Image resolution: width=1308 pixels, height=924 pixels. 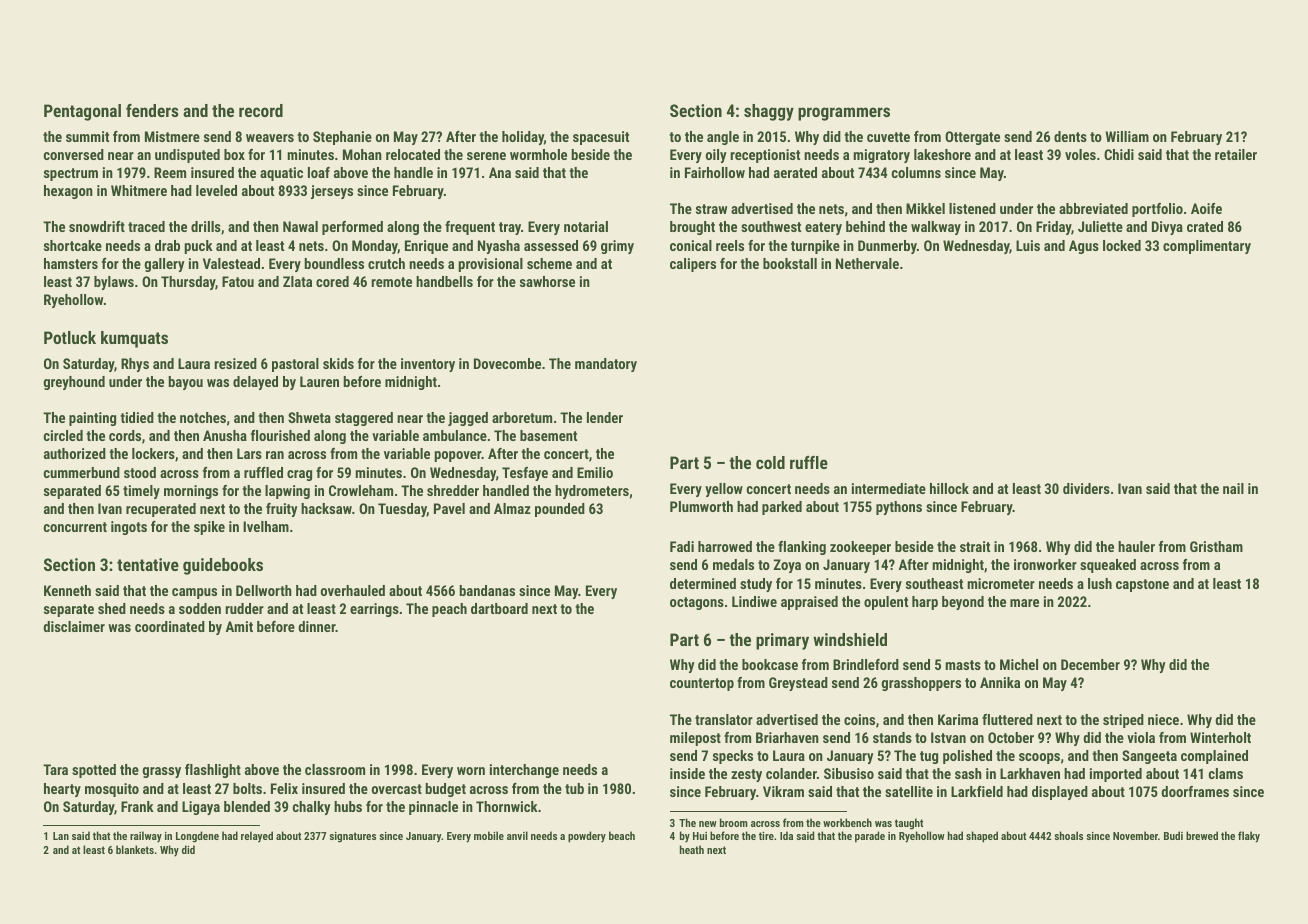 What do you see at coordinates (1084, 247) in the document?
I see `Agus` at bounding box center [1084, 247].
